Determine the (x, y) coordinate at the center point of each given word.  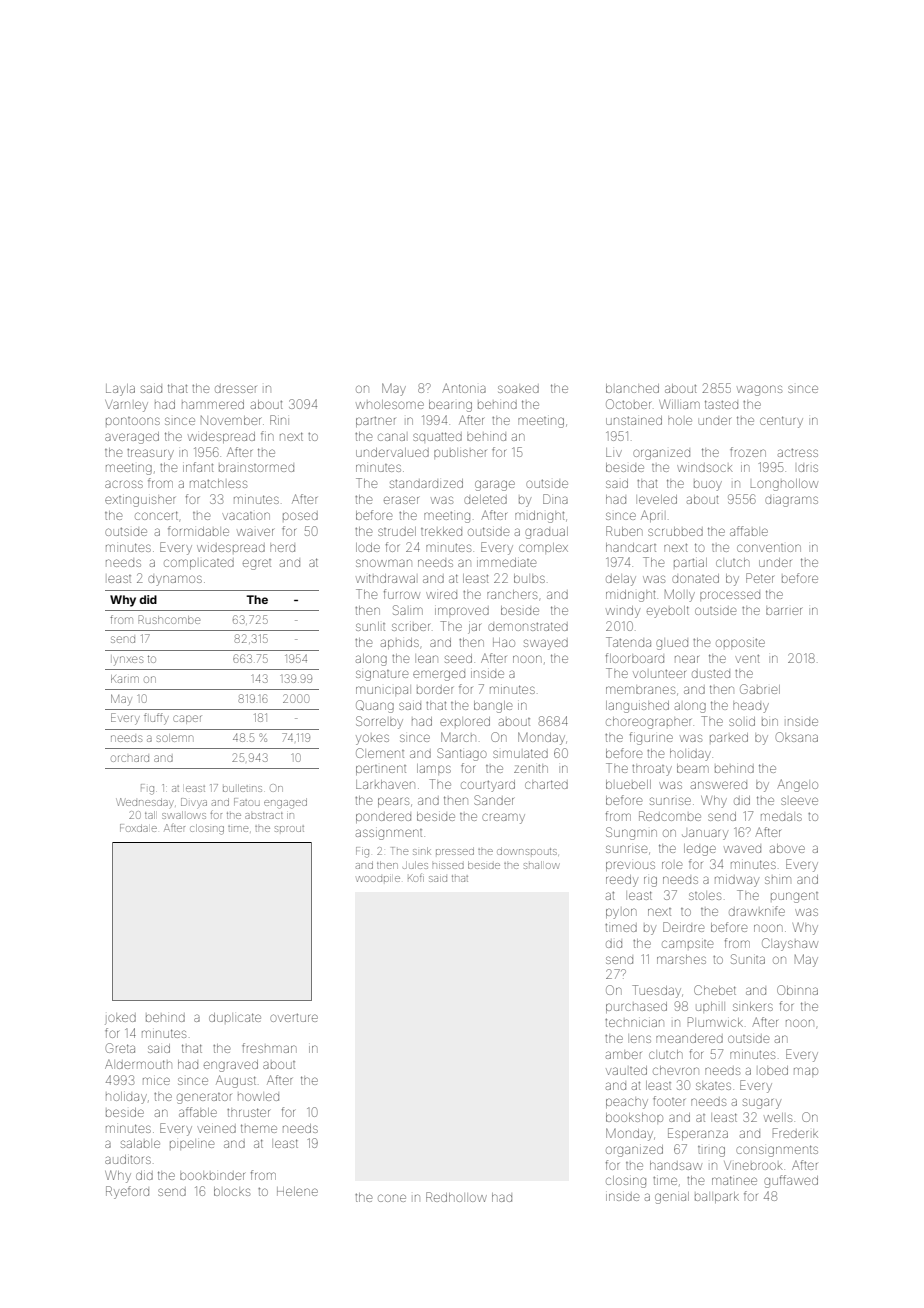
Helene (297, 1191)
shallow (542, 865)
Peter (760, 578)
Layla (120, 390)
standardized (426, 483)
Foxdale (138, 828)
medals (781, 817)
